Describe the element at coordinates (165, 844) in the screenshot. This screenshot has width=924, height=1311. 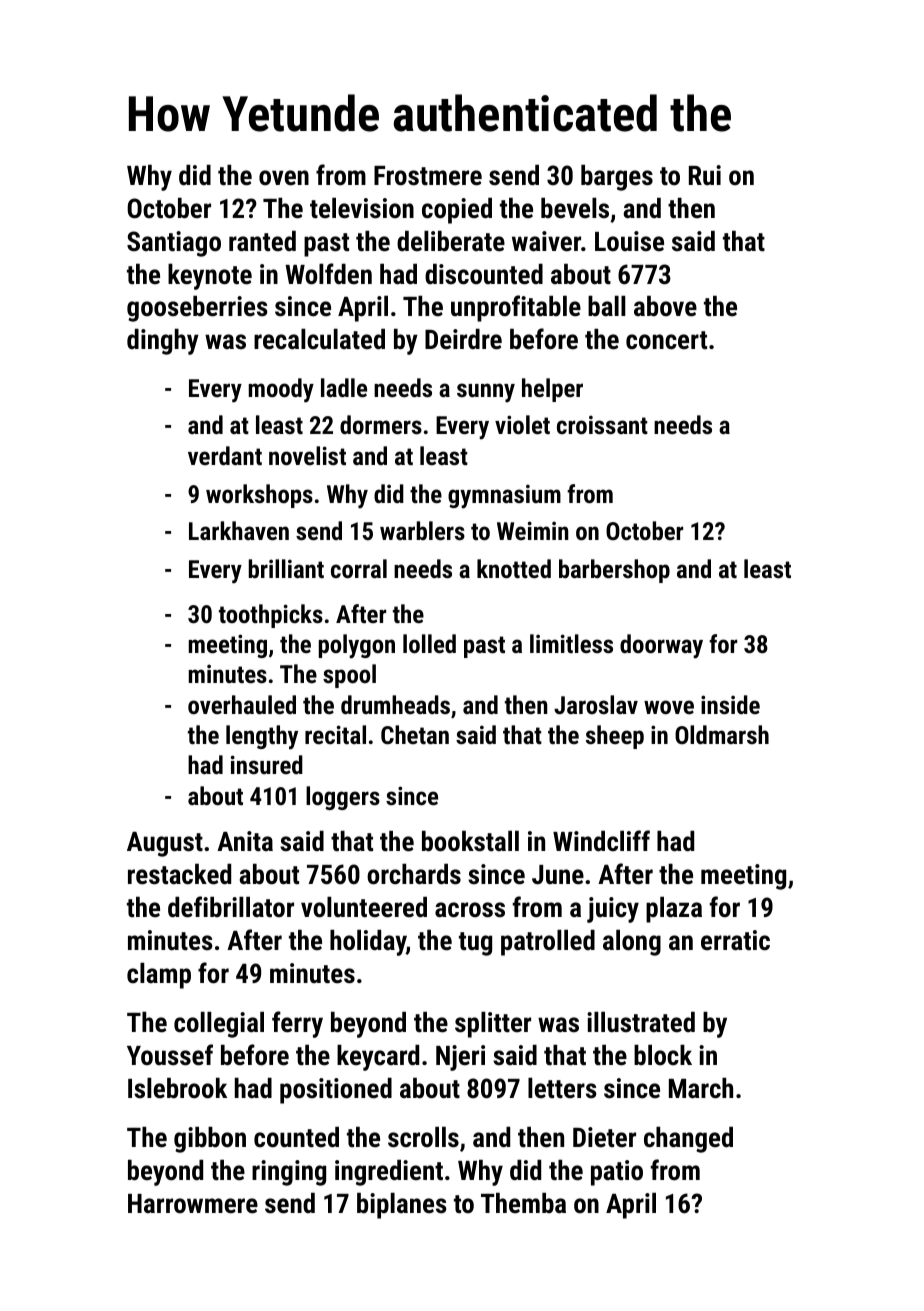
I see `August` at that location.
